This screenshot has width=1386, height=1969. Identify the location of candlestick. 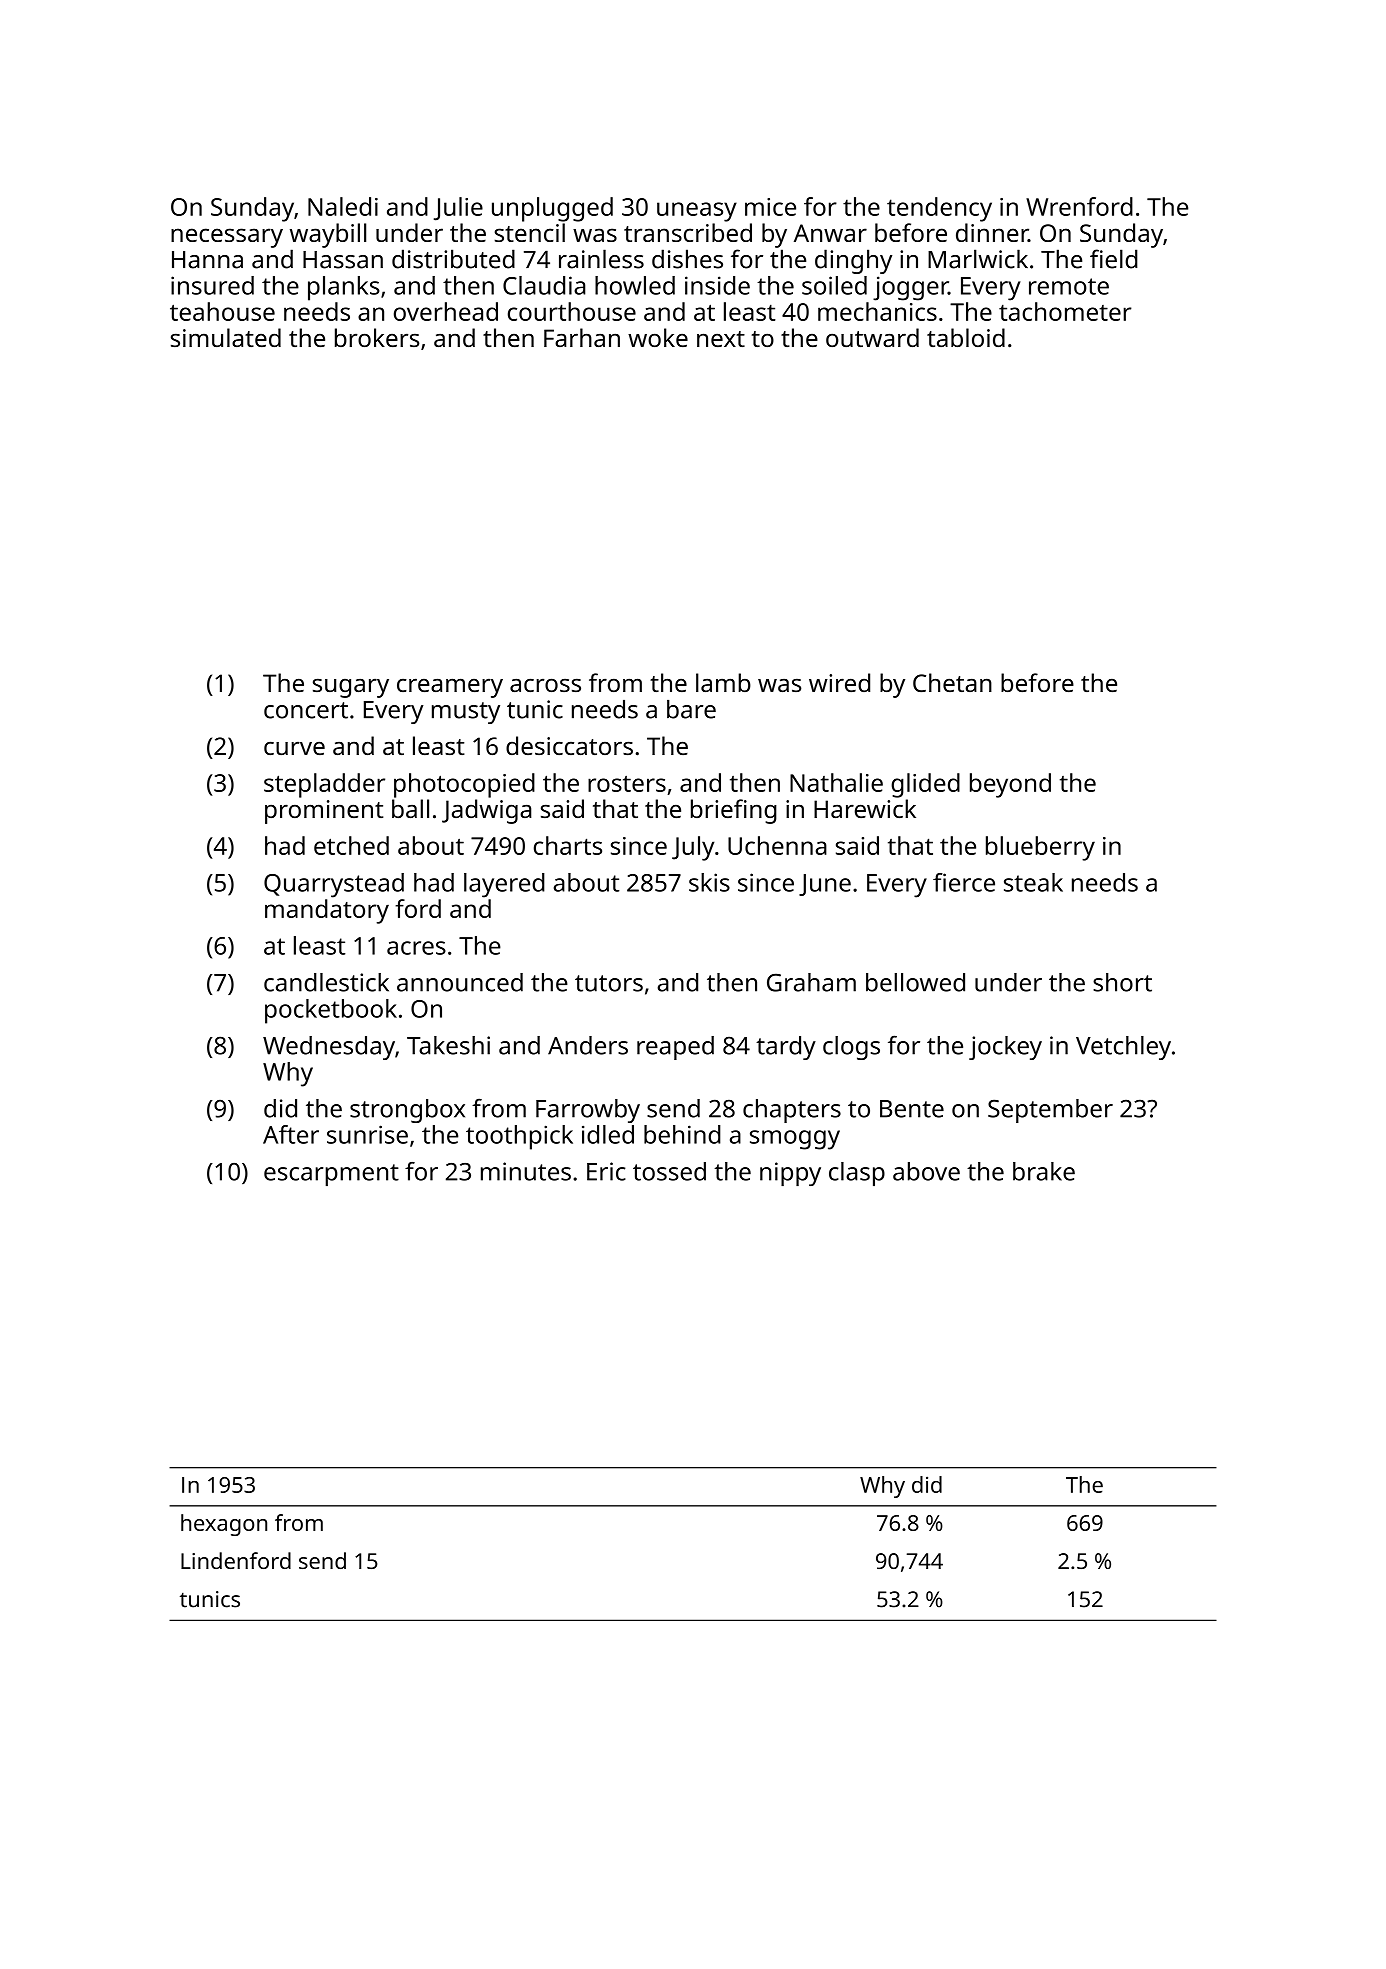
(326, 982).
